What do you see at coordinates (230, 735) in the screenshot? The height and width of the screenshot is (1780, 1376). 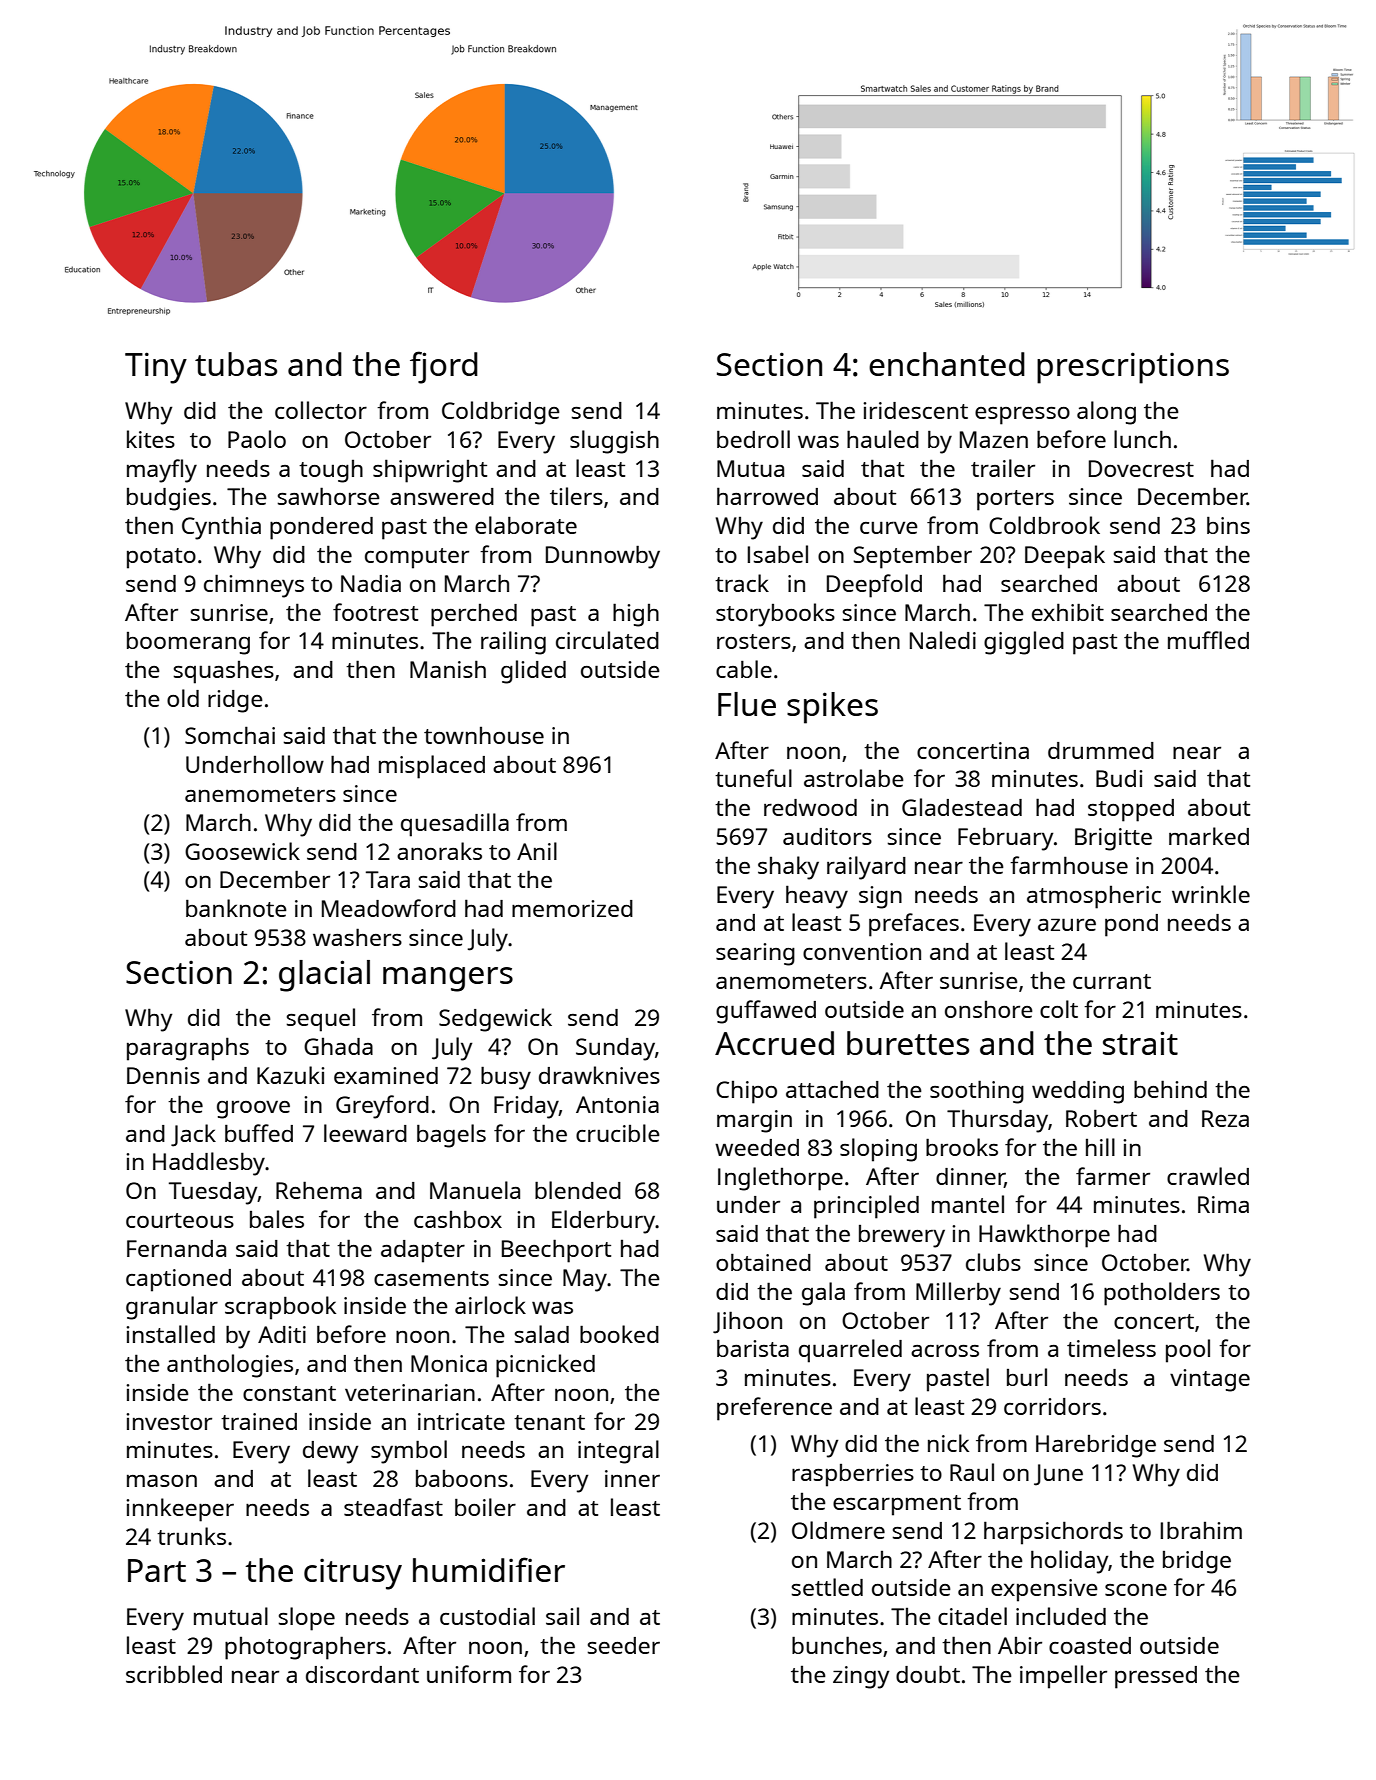 I see `Somchai` at bounding box center [230, 735].
